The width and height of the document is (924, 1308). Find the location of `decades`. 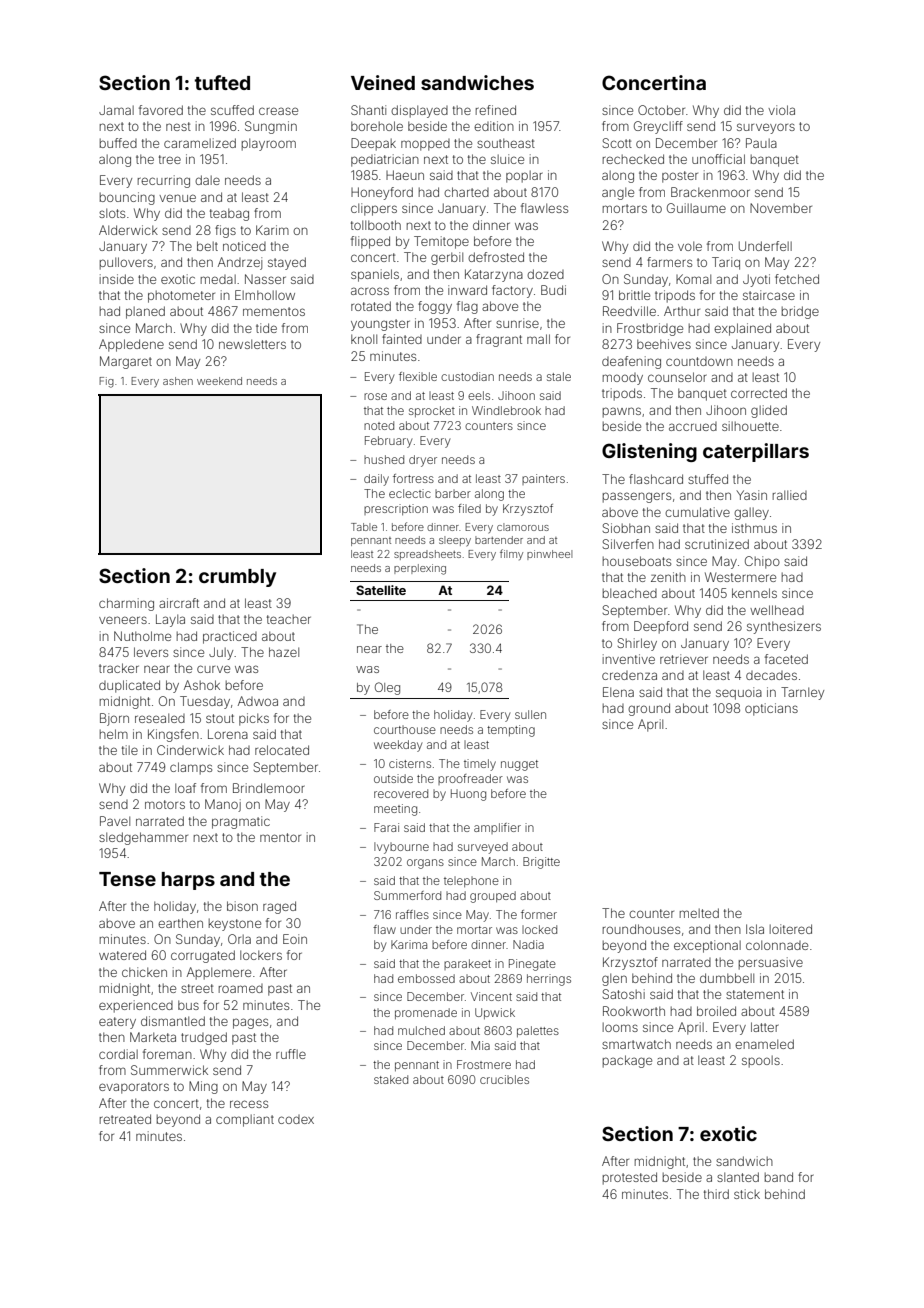

decades is located at coordinates (771, 675).
